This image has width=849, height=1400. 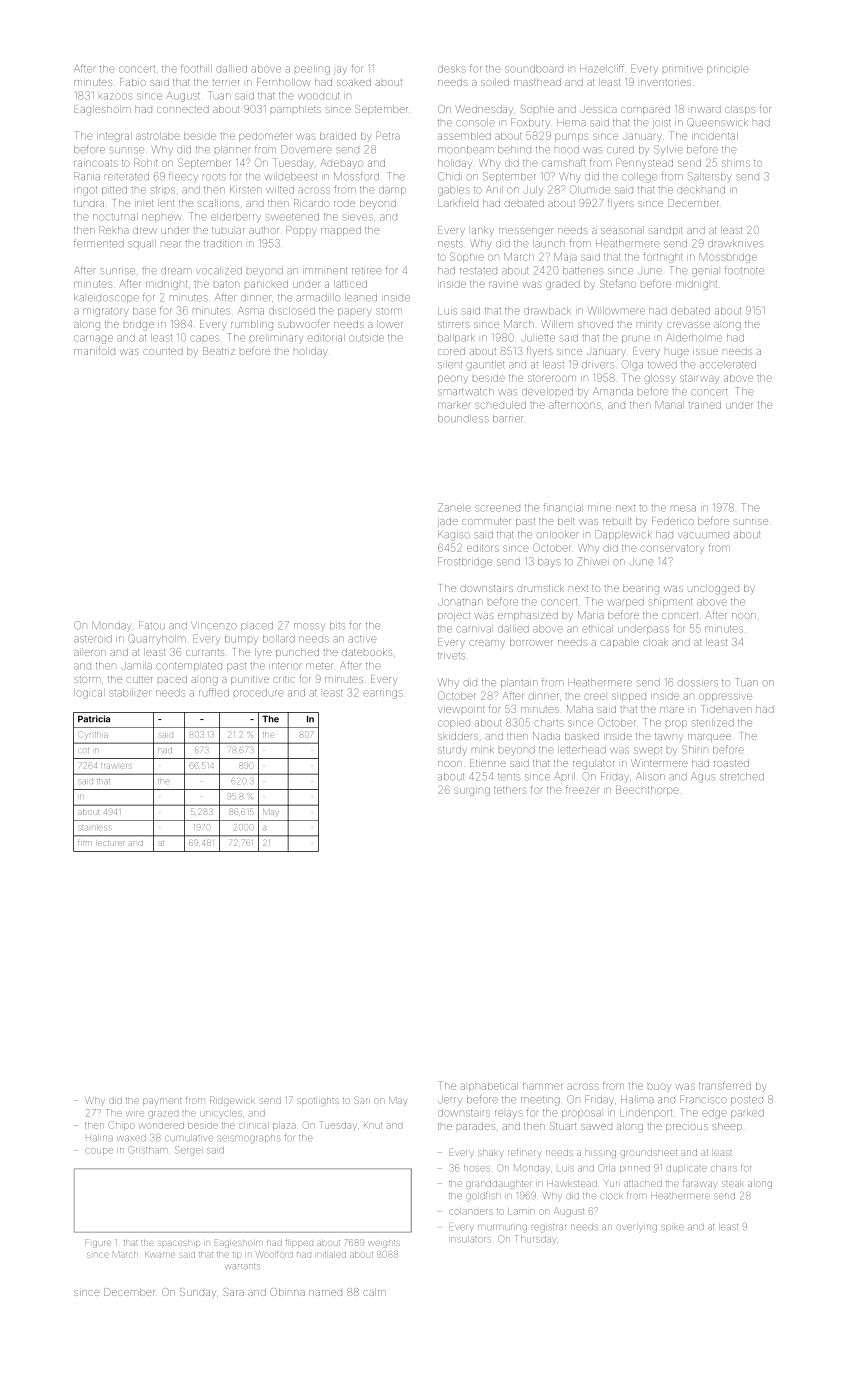 I want to click on Fabio, so click(x=133, y=82).
